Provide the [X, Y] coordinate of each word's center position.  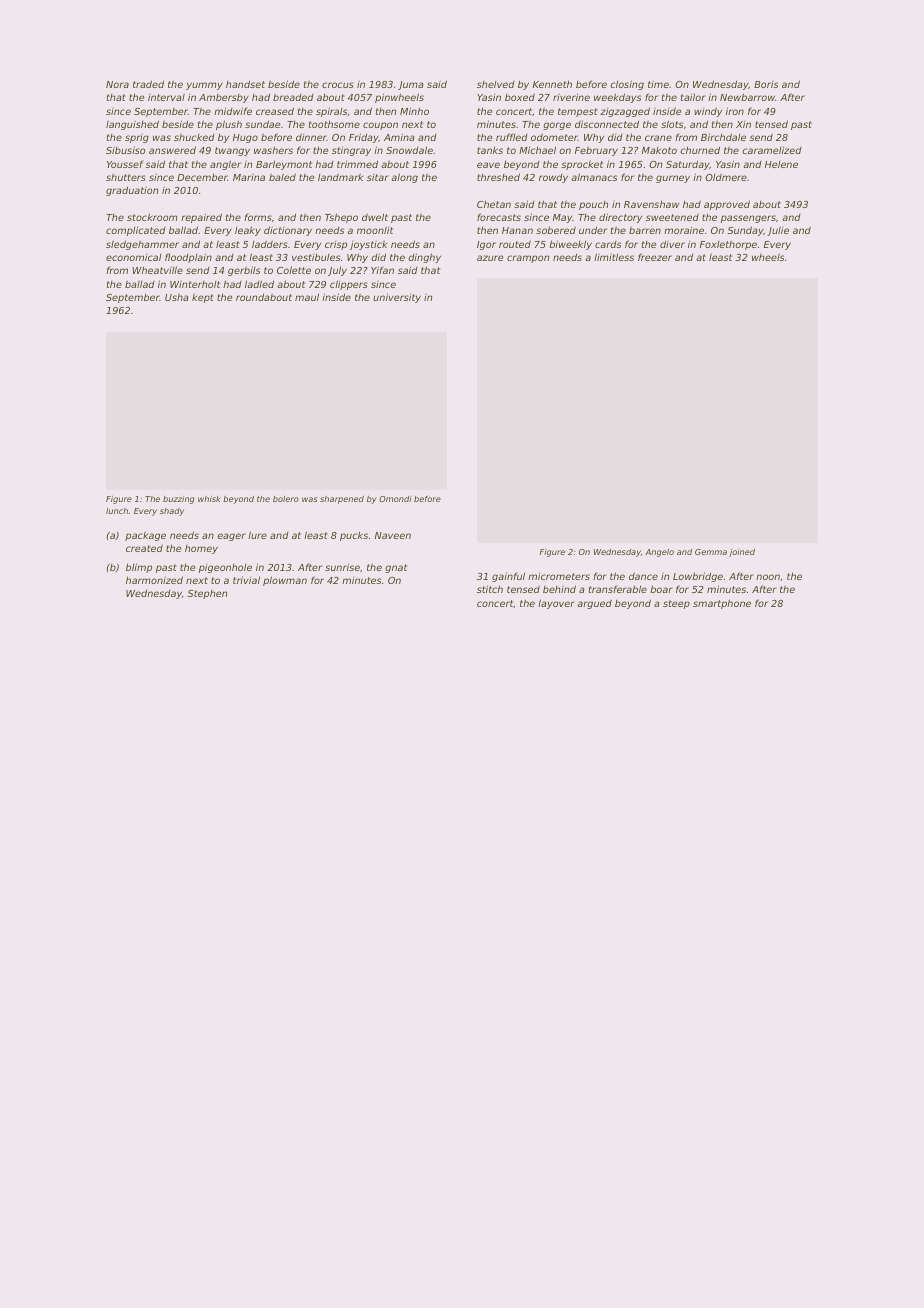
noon [768, 577]
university [397, 298]
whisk [209, 499]
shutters [126, 177]
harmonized [154, 580]
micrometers [559, 576]
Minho [414, 111]
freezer [655, 257]
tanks [490, 150]
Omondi [395, 499]
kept [203, 298]
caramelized [772, 150]
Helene [781, 164]
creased [275, 111]
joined [742, 553]
